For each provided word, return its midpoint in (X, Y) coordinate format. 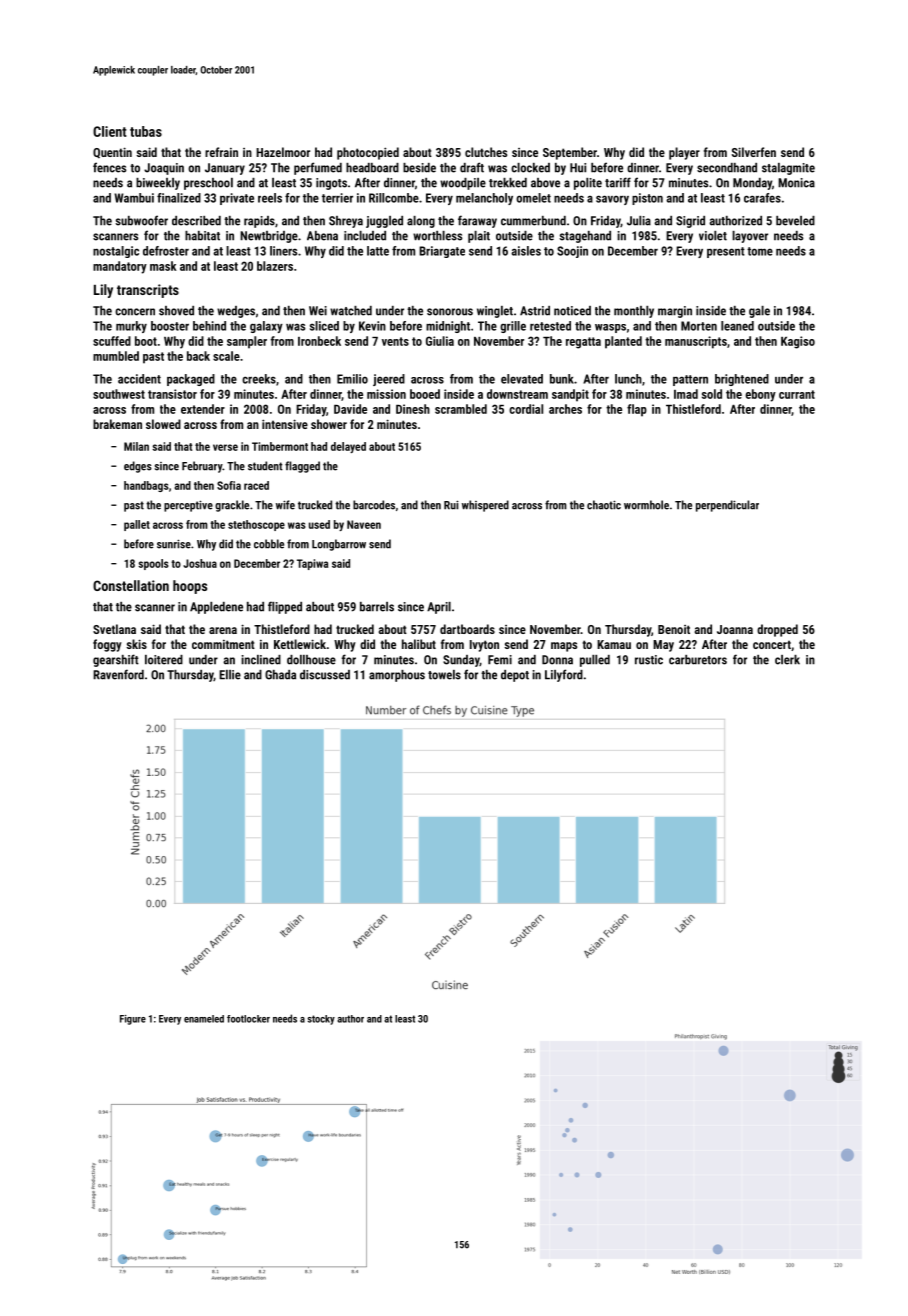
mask (163, 266)
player (684, 153)
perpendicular (727, 506)
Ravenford (118, 674)
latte (378, 251)
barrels (377, 607)
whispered (485, 506)
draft (472, 167)
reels (270, 198)
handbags (146, 486)
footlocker (248, 1019)
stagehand (585, 237)
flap (637, 410)
